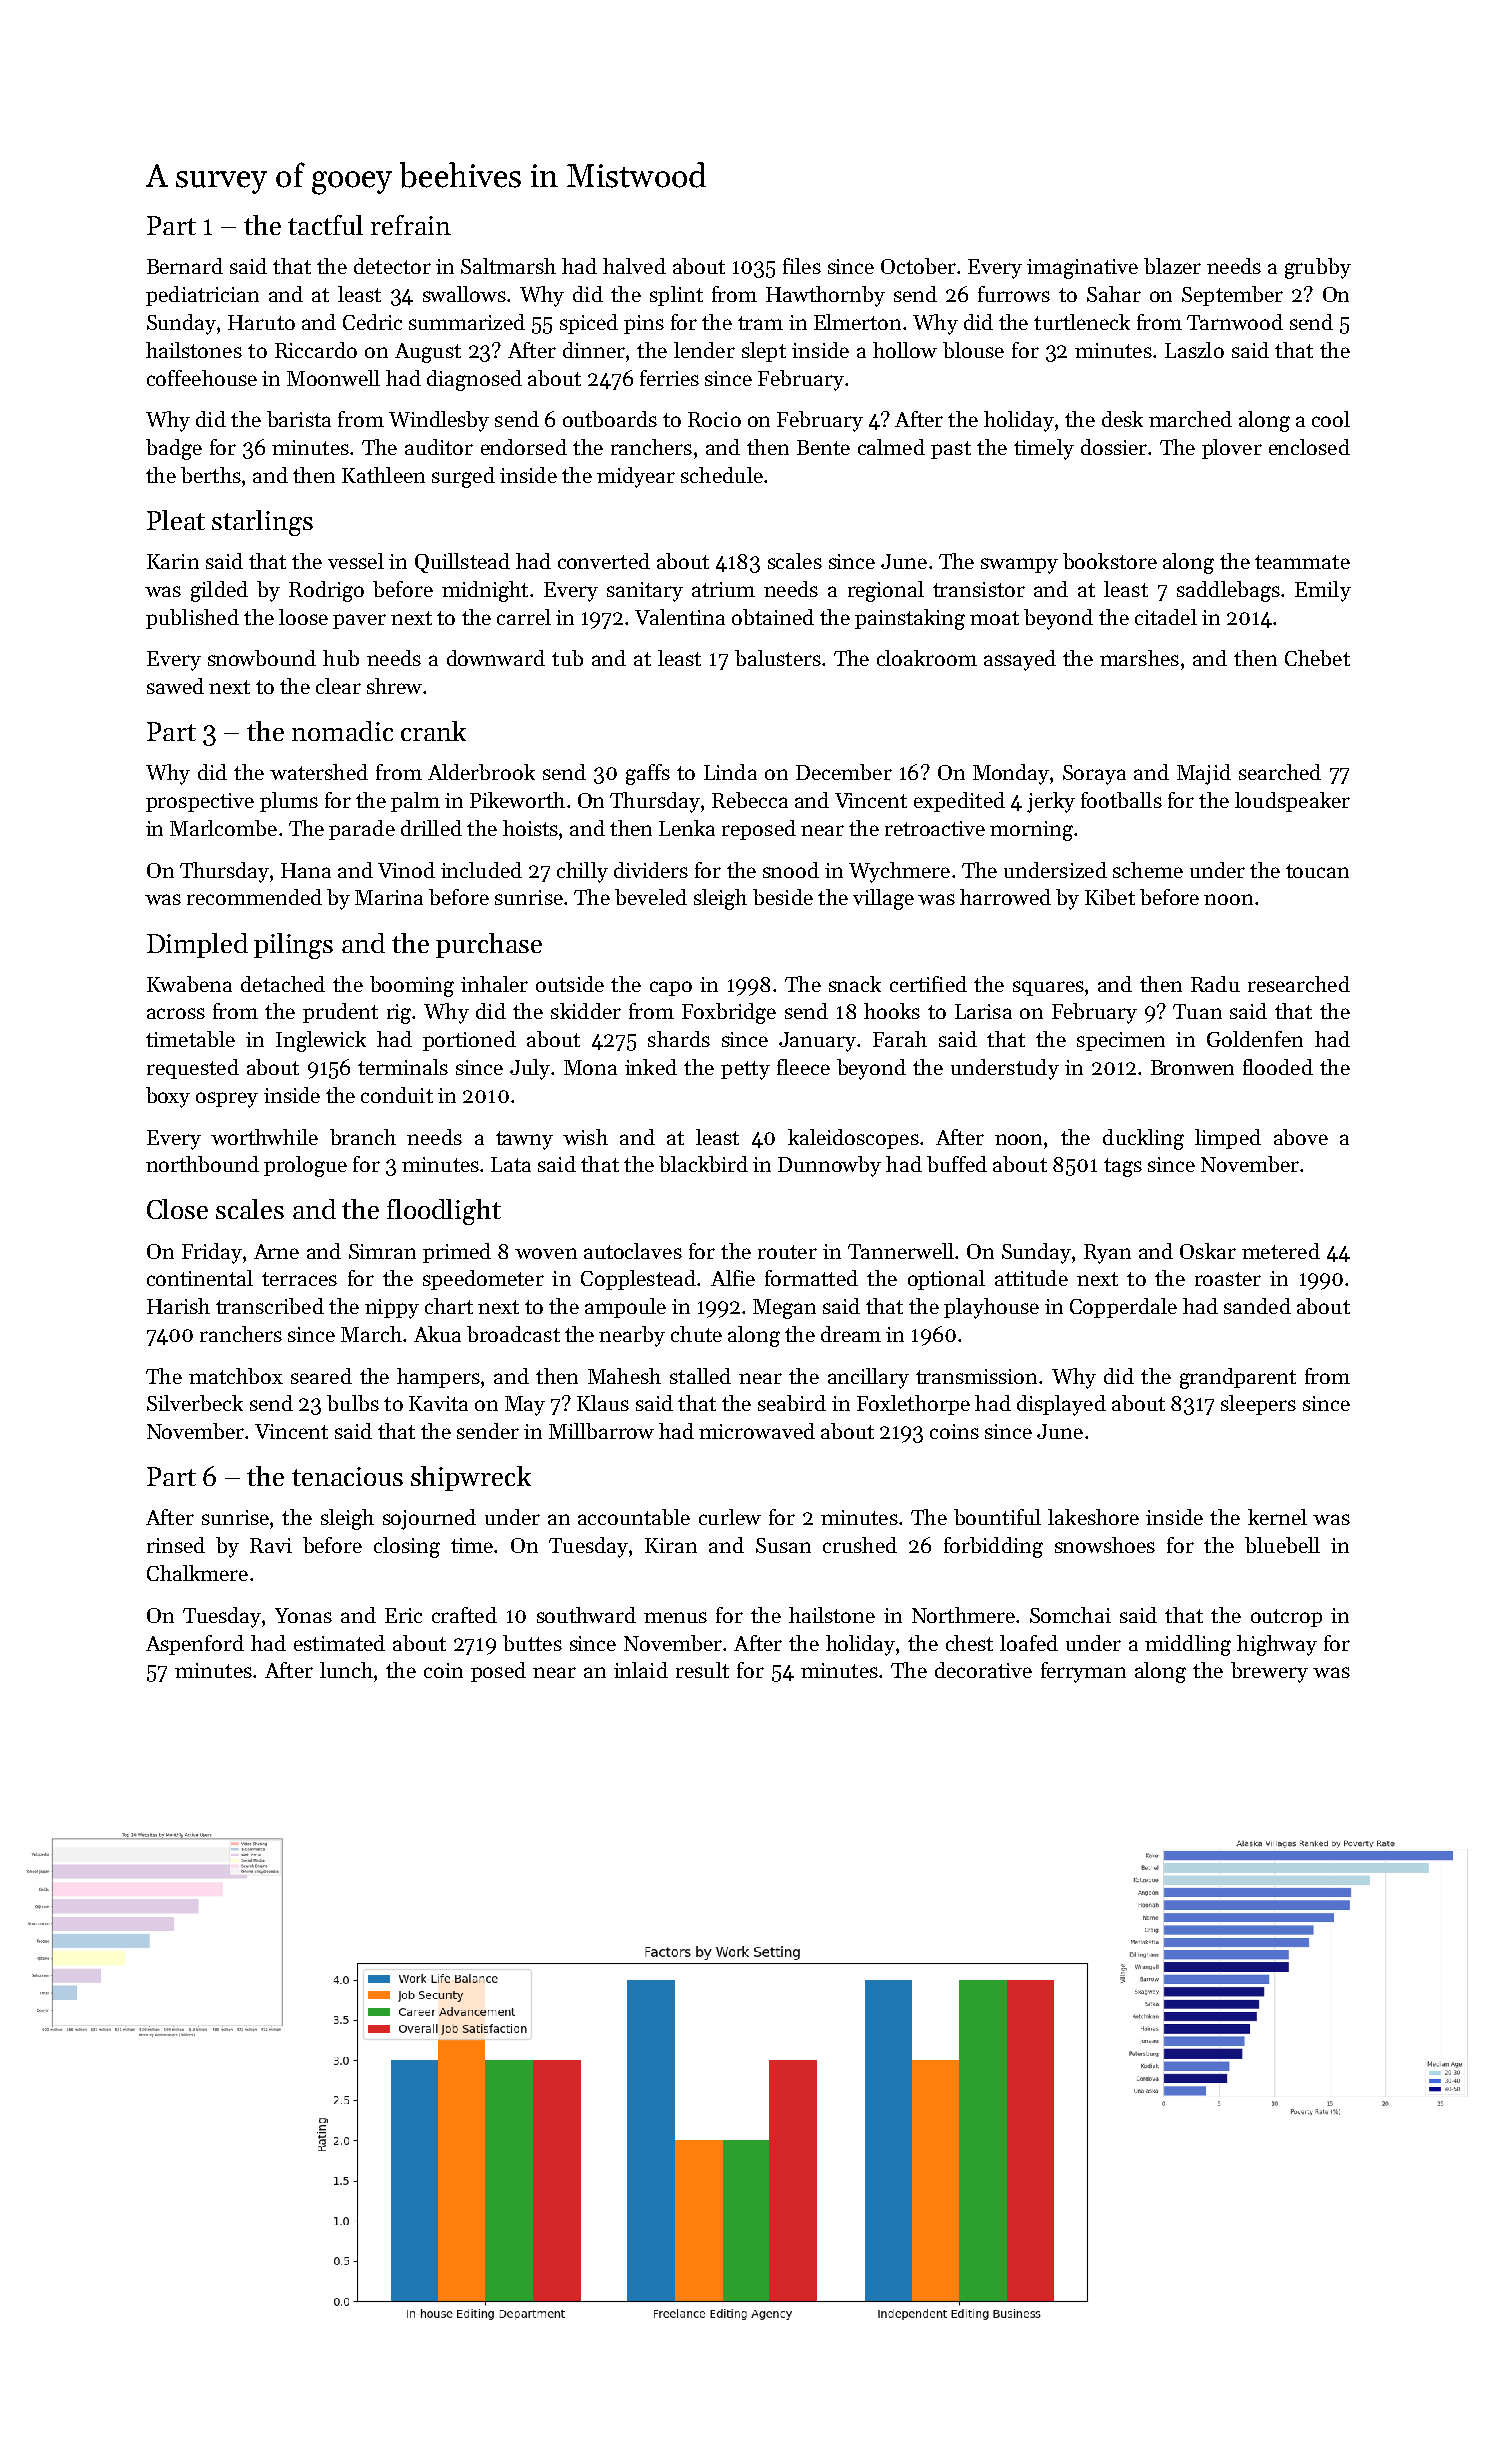 Image resolution: width=1496 pixels, height=2464 pixels. I want to click on tactful, so click(325, 225).
